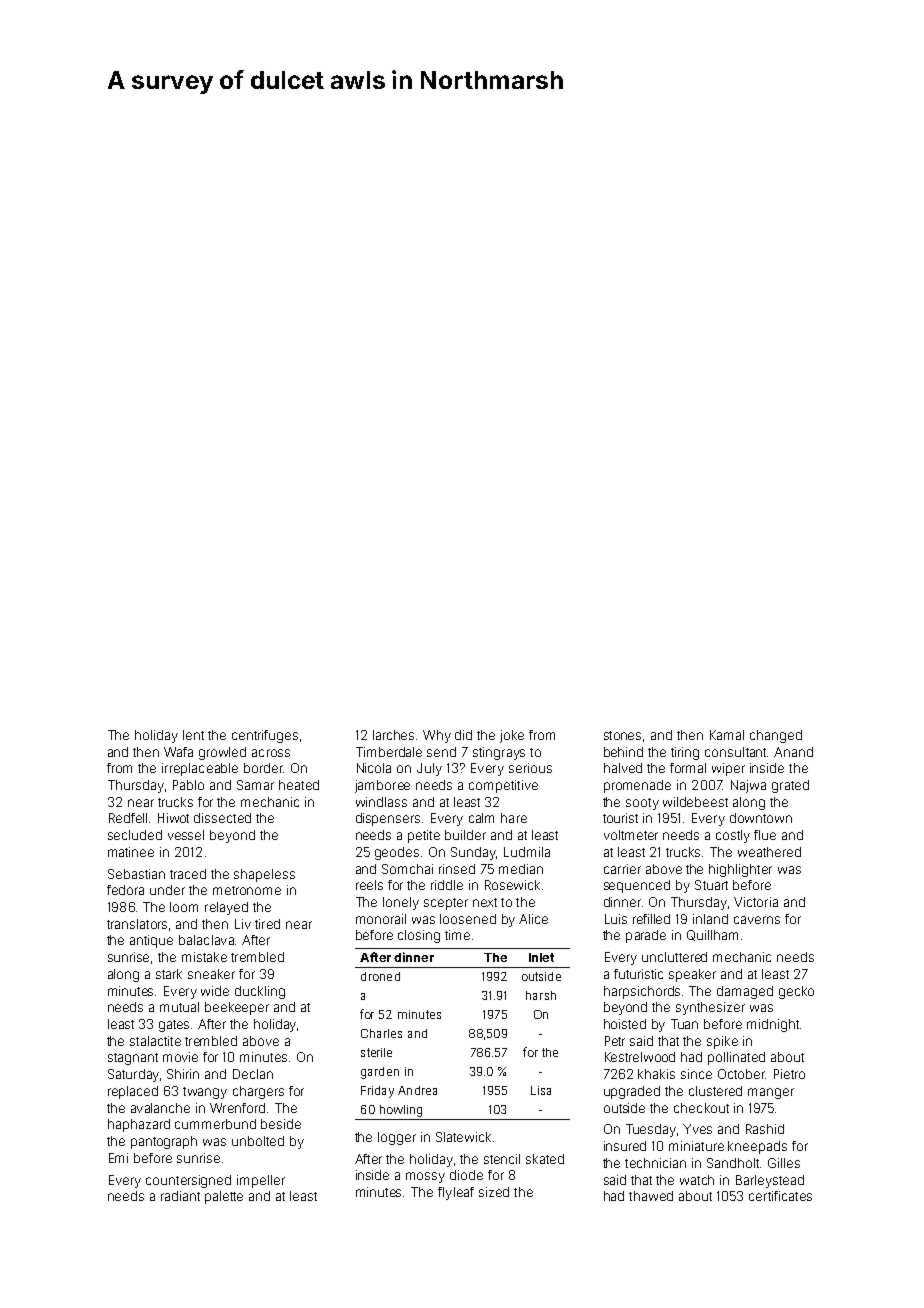 This image has width=924, height=1308. I want to click on consultant, so click(736, 752).
